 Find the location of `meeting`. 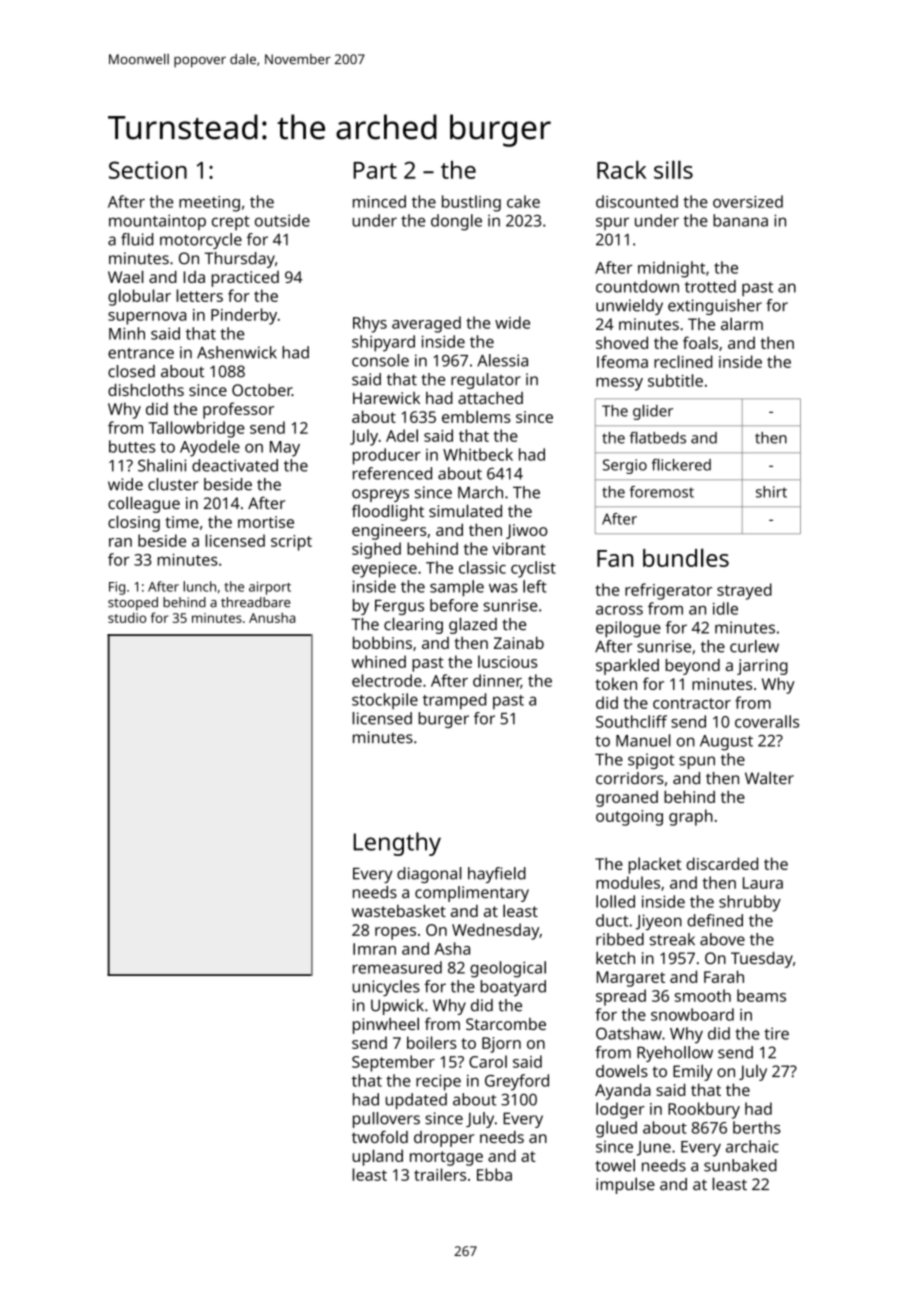

meeting is located at coordinates (209, 204).
